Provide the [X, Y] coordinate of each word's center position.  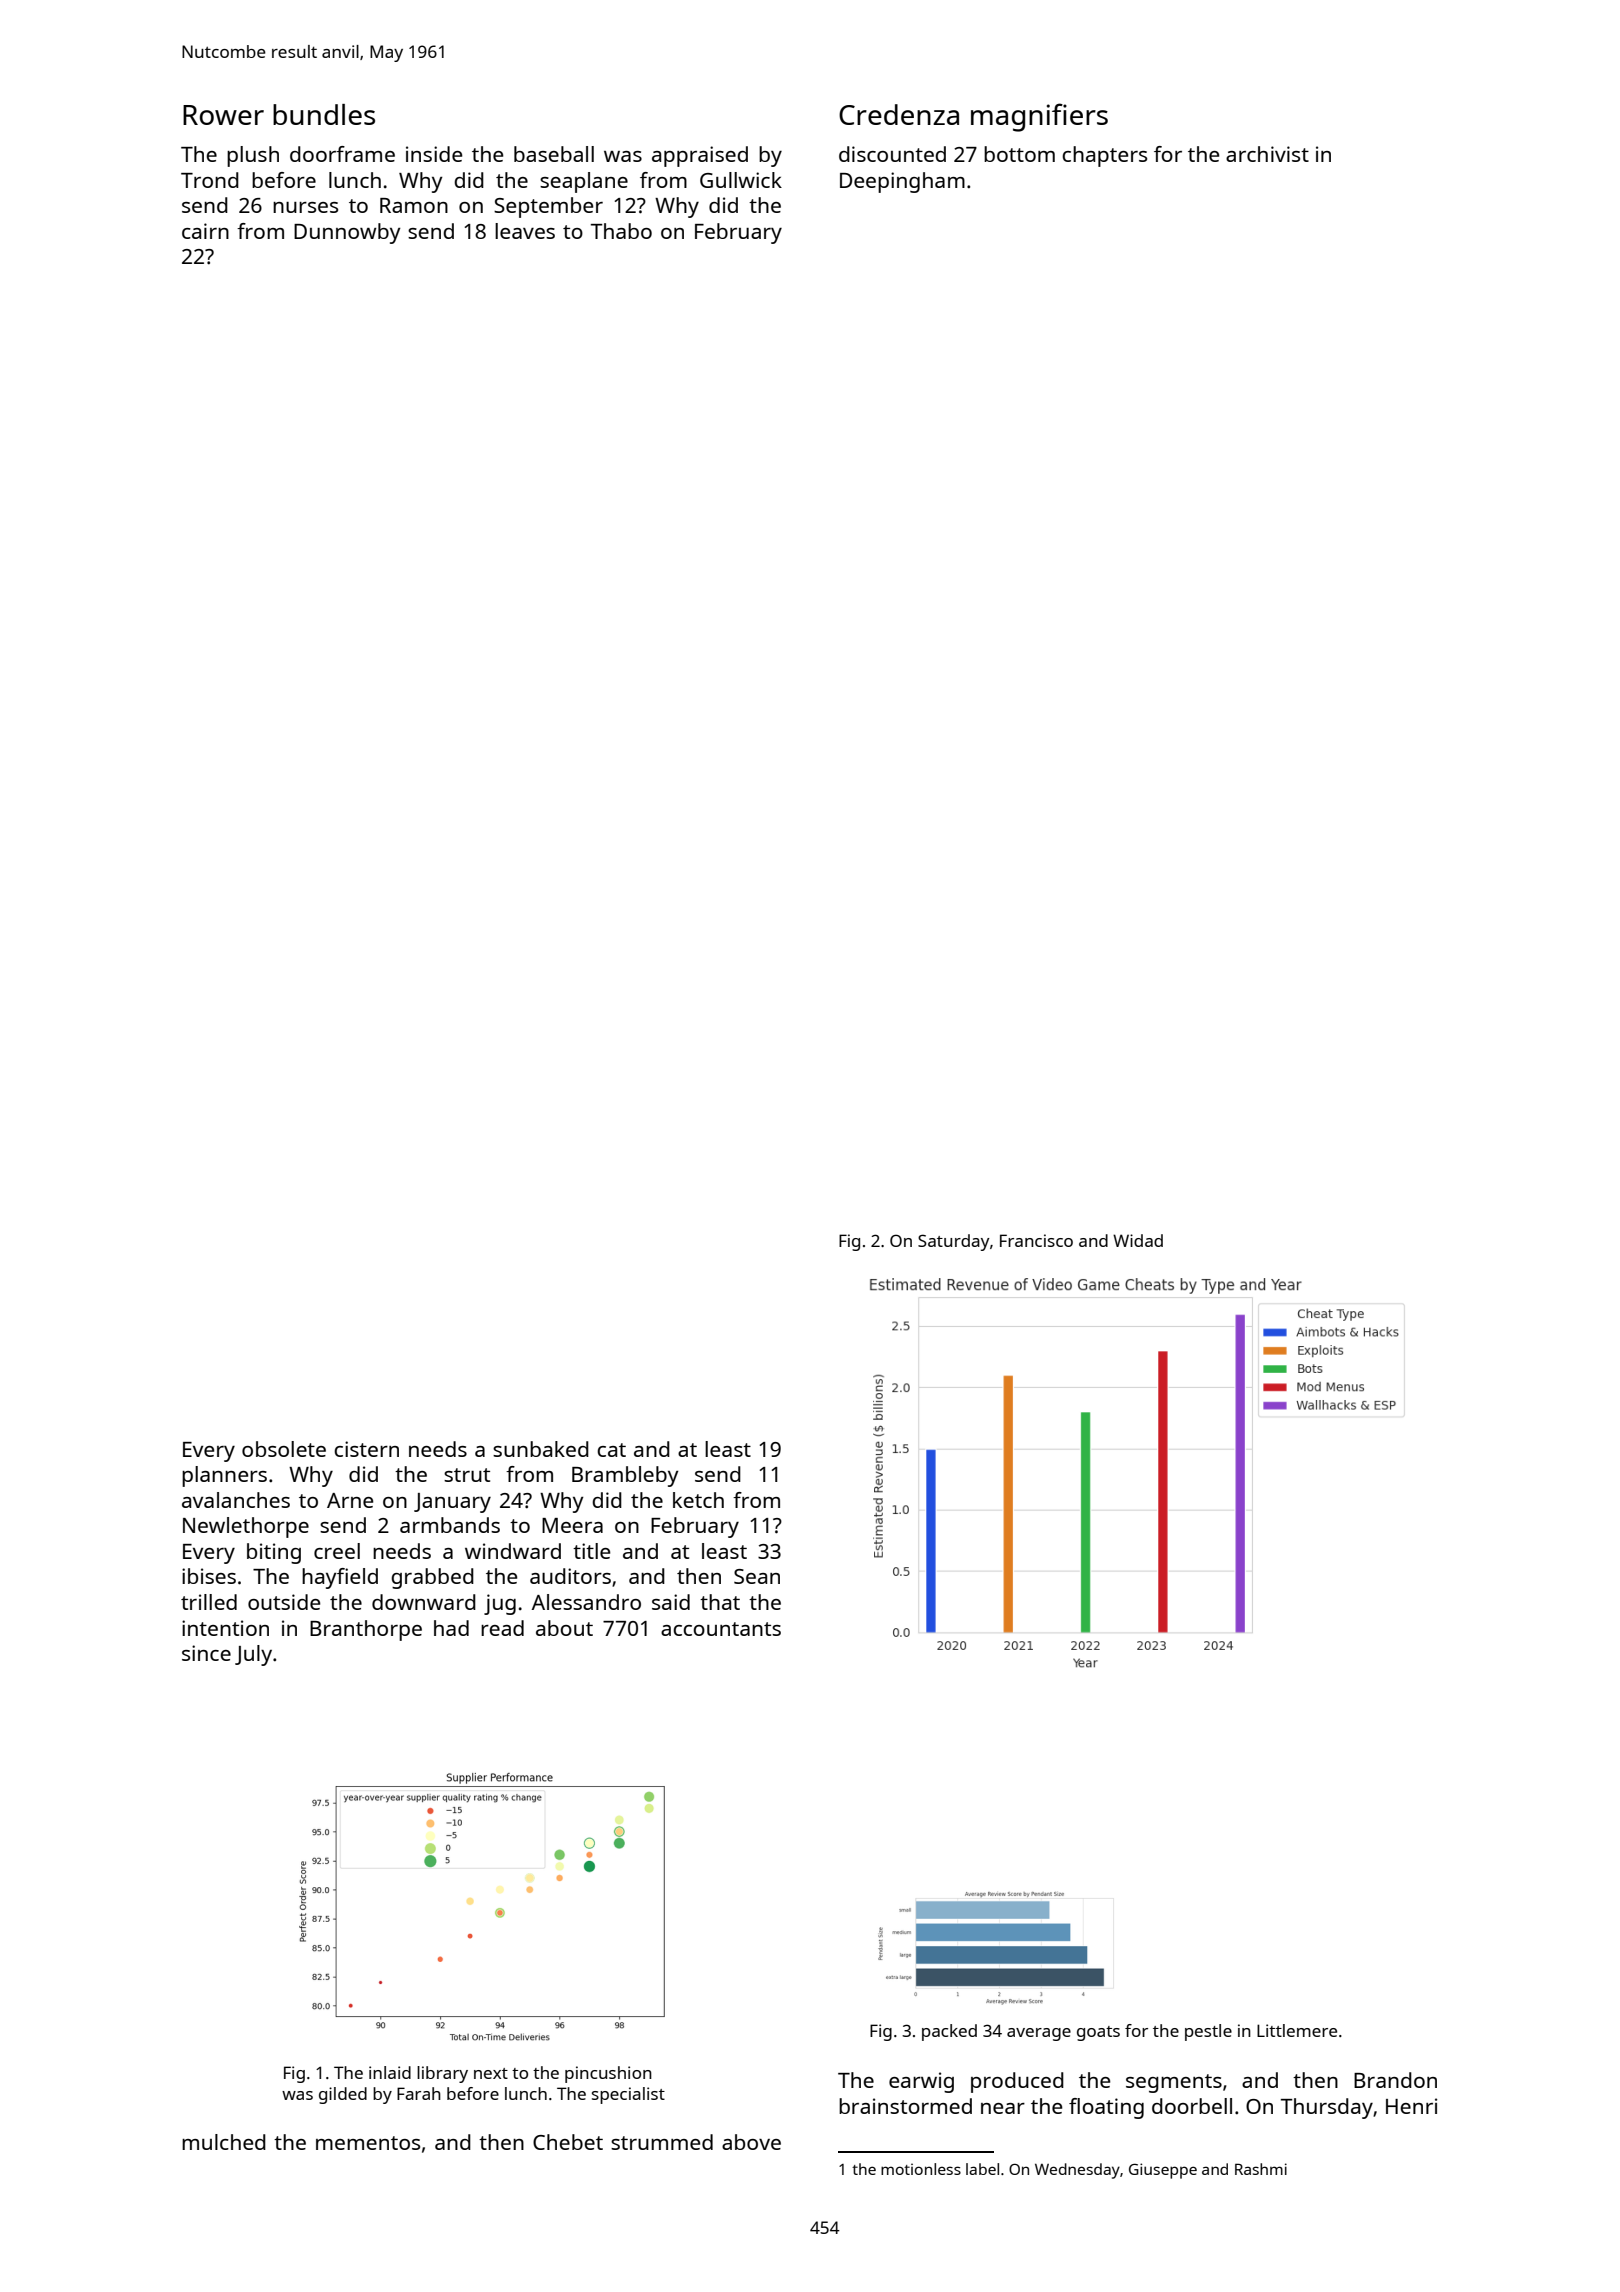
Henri [1411, 2106]
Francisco [1036, 1240]
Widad [1138, 1240]
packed [949, 2032]
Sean [757, 1576]
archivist [1267, 154]
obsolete [284, 1449]
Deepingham [902, 182]
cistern [366, 1449]
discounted [892, 154]
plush [253, 156]
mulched [224, 2142]
